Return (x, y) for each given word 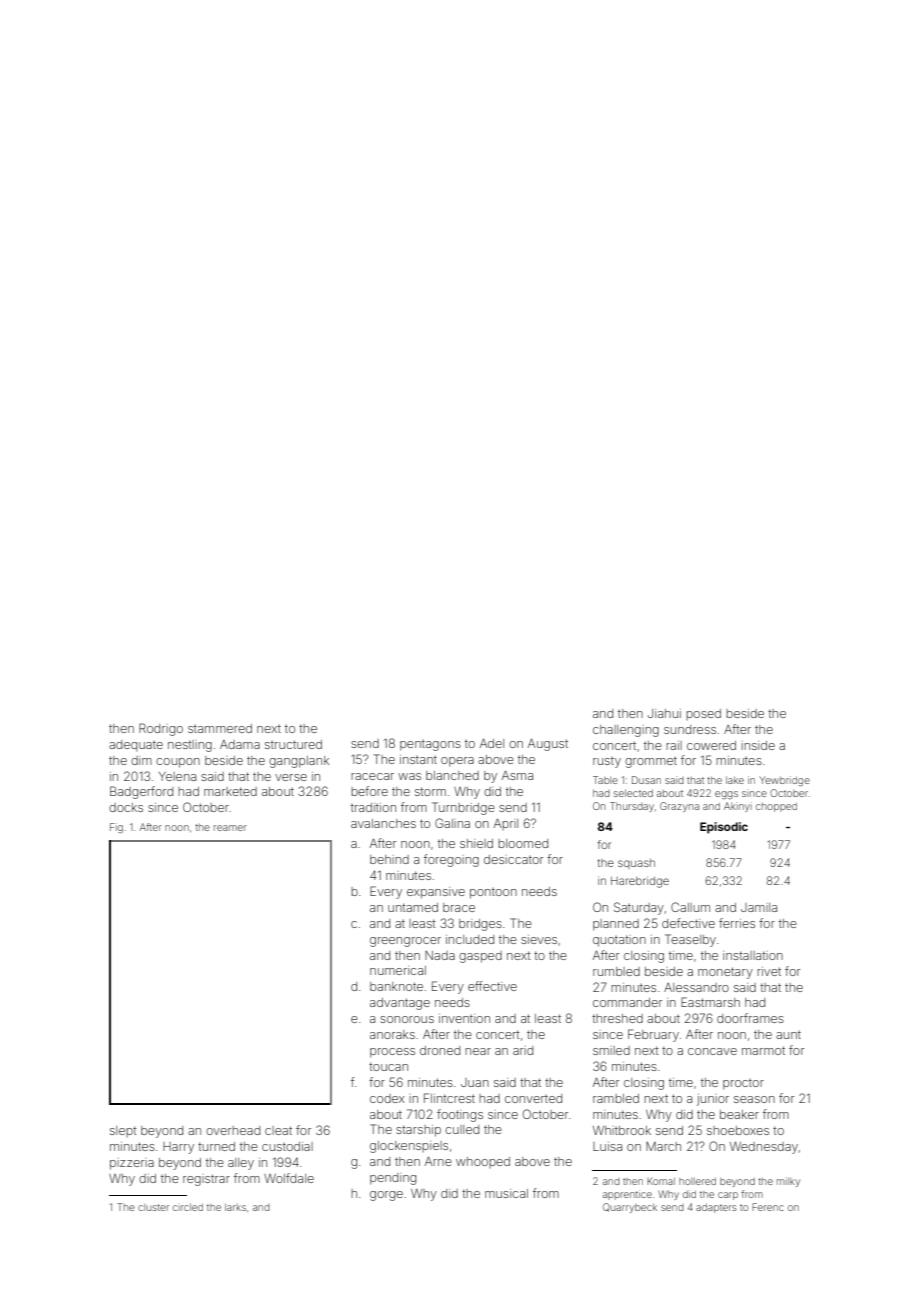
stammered (220, 728)
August (548, 744)
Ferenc (768, 1207)
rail (674, 745)
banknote (396, 986)
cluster (153, 1207)
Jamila (759, 907)
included (470, 939)
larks (235, 1207)
